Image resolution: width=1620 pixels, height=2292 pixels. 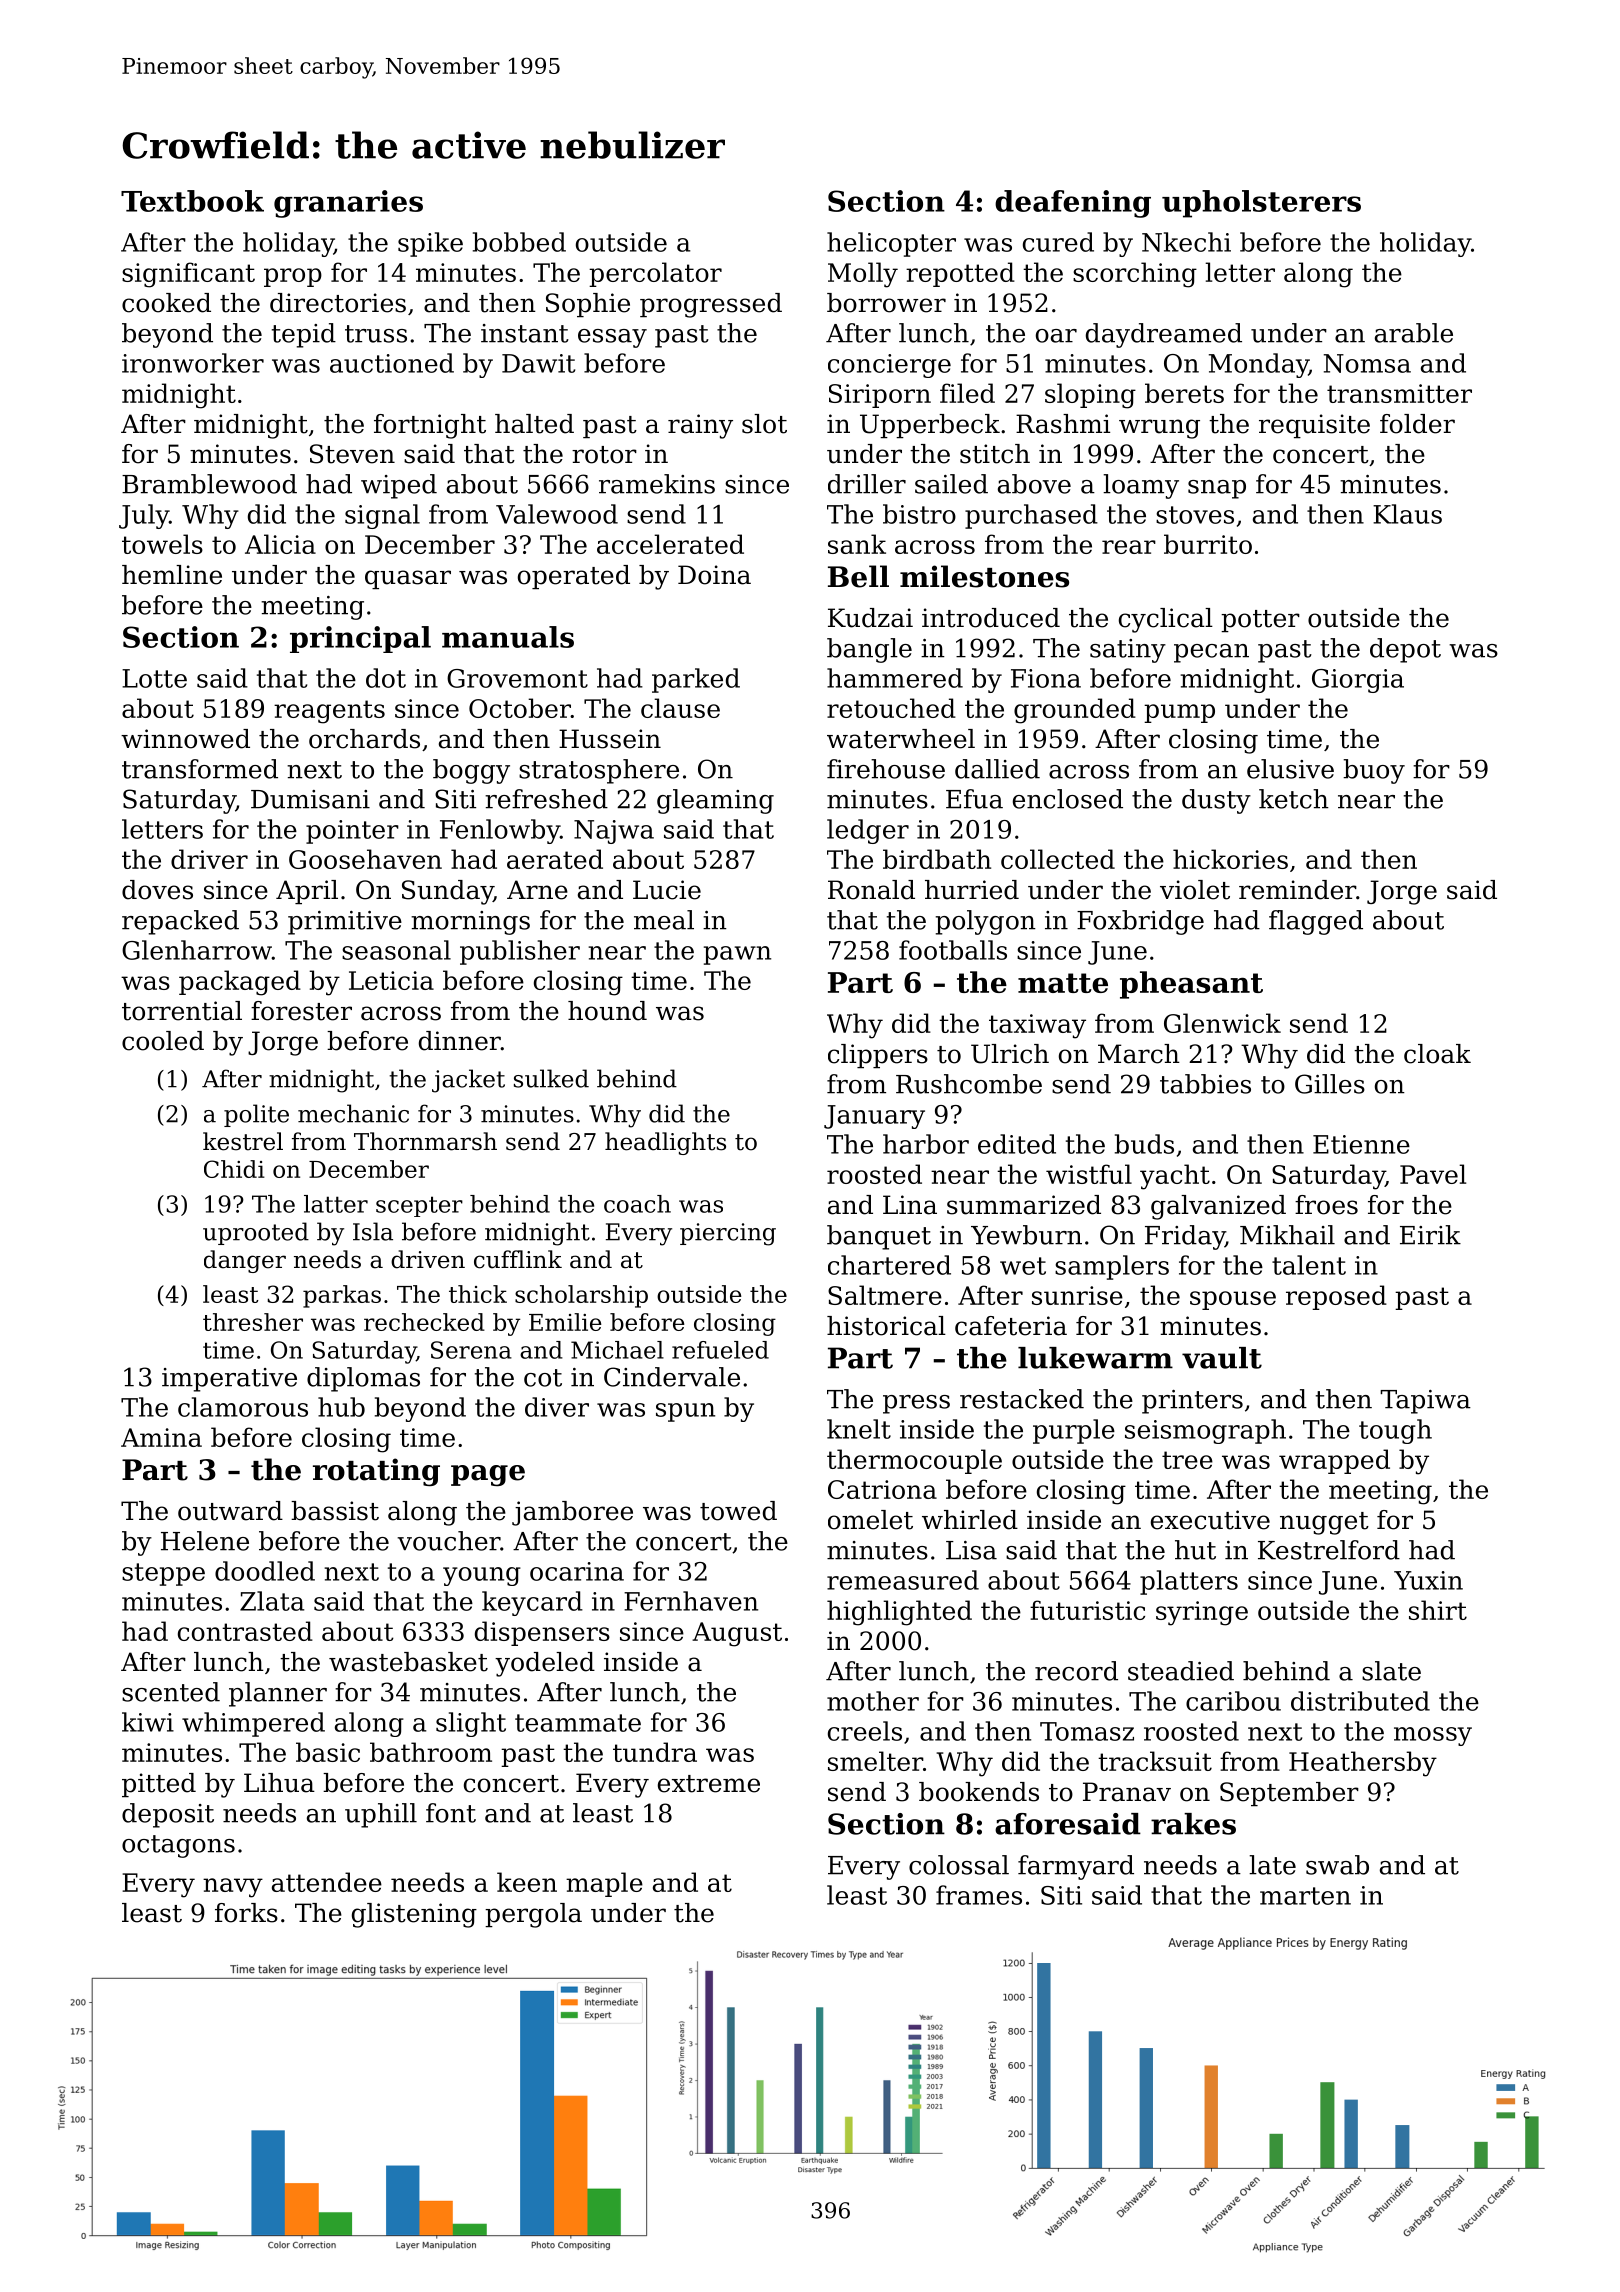 What do you see at coordinates (873, 1701) in the image?
I see `mother` at bounding box center [873, 1701].
